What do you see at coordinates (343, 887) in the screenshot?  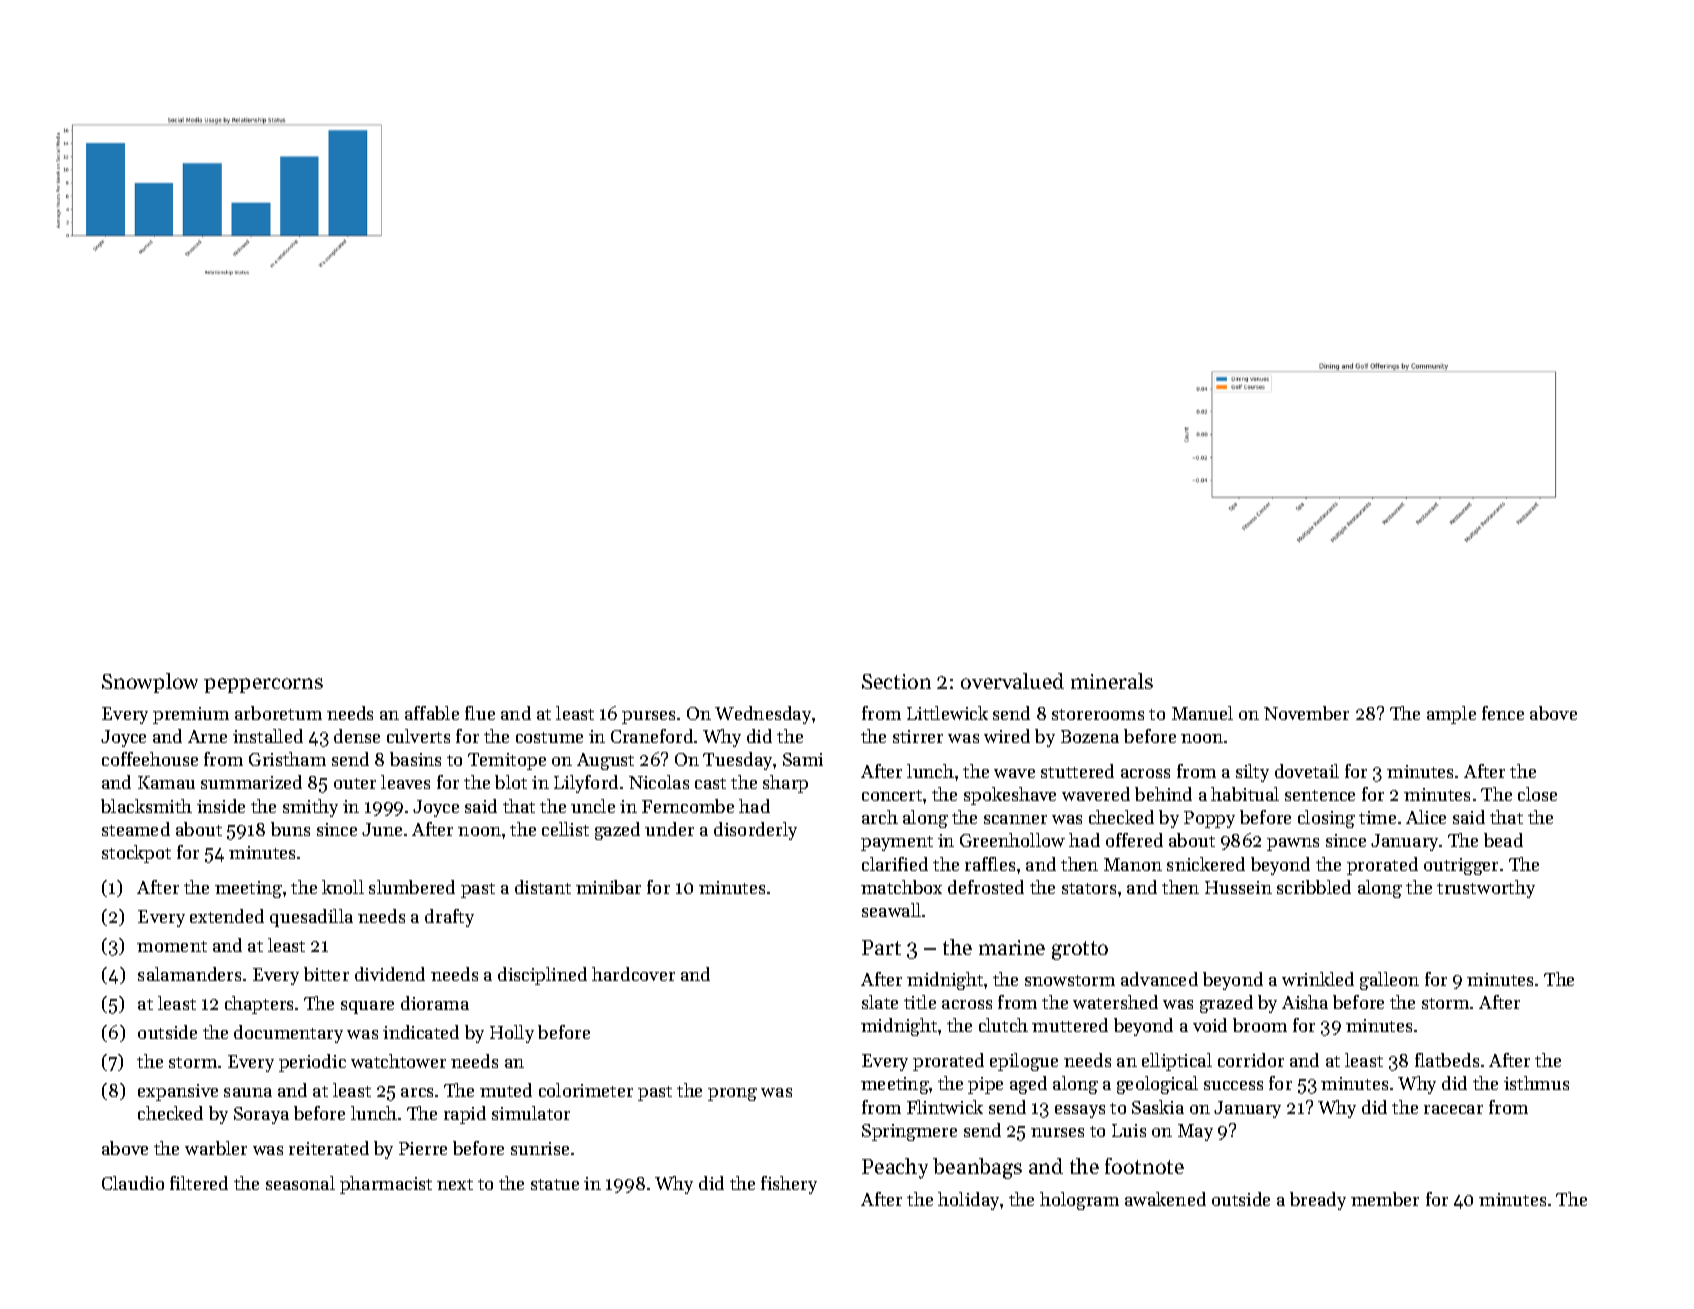 I see `knoll` at bounding box center [343, 887].
